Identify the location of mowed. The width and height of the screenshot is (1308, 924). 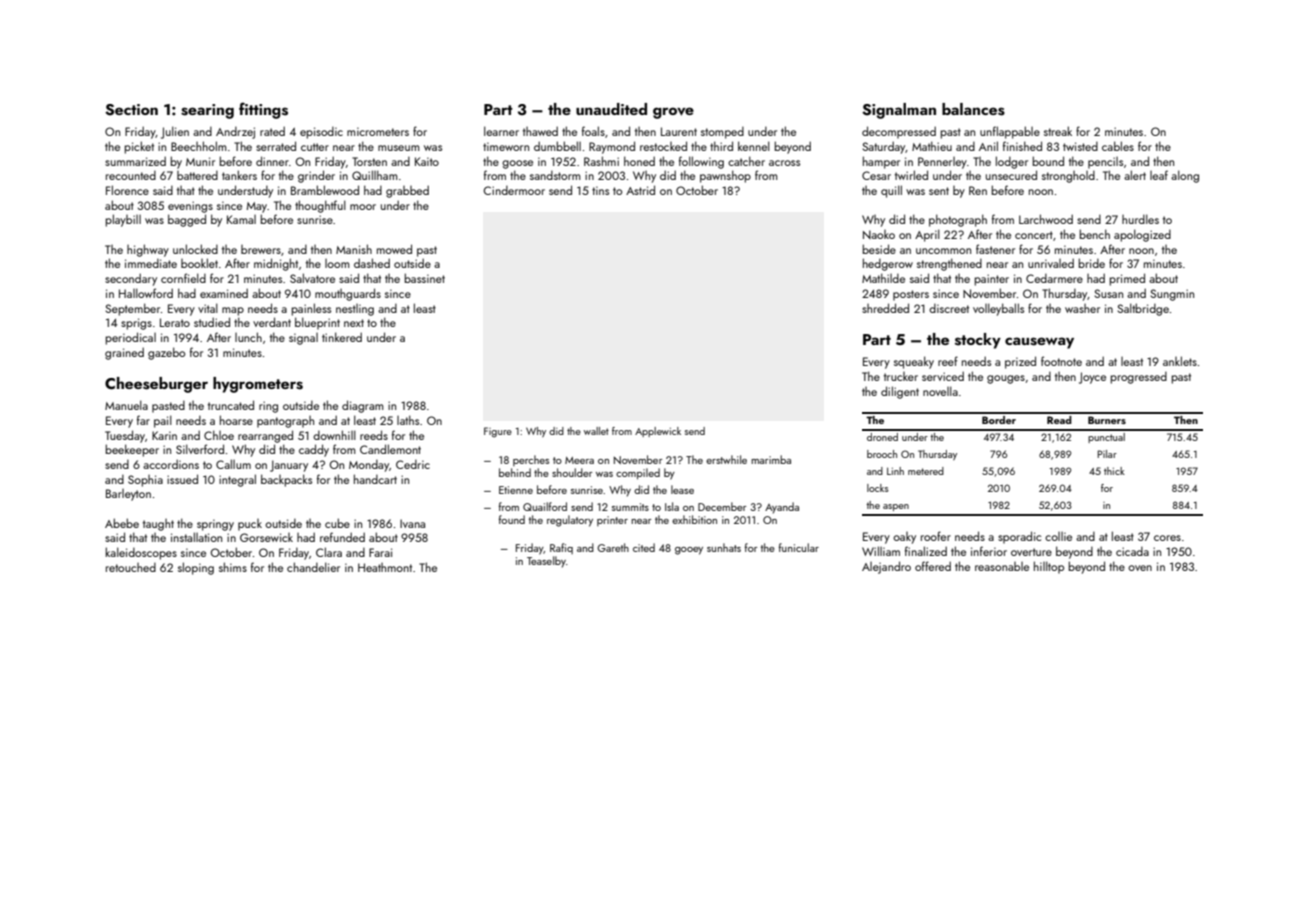
(394, 249).
